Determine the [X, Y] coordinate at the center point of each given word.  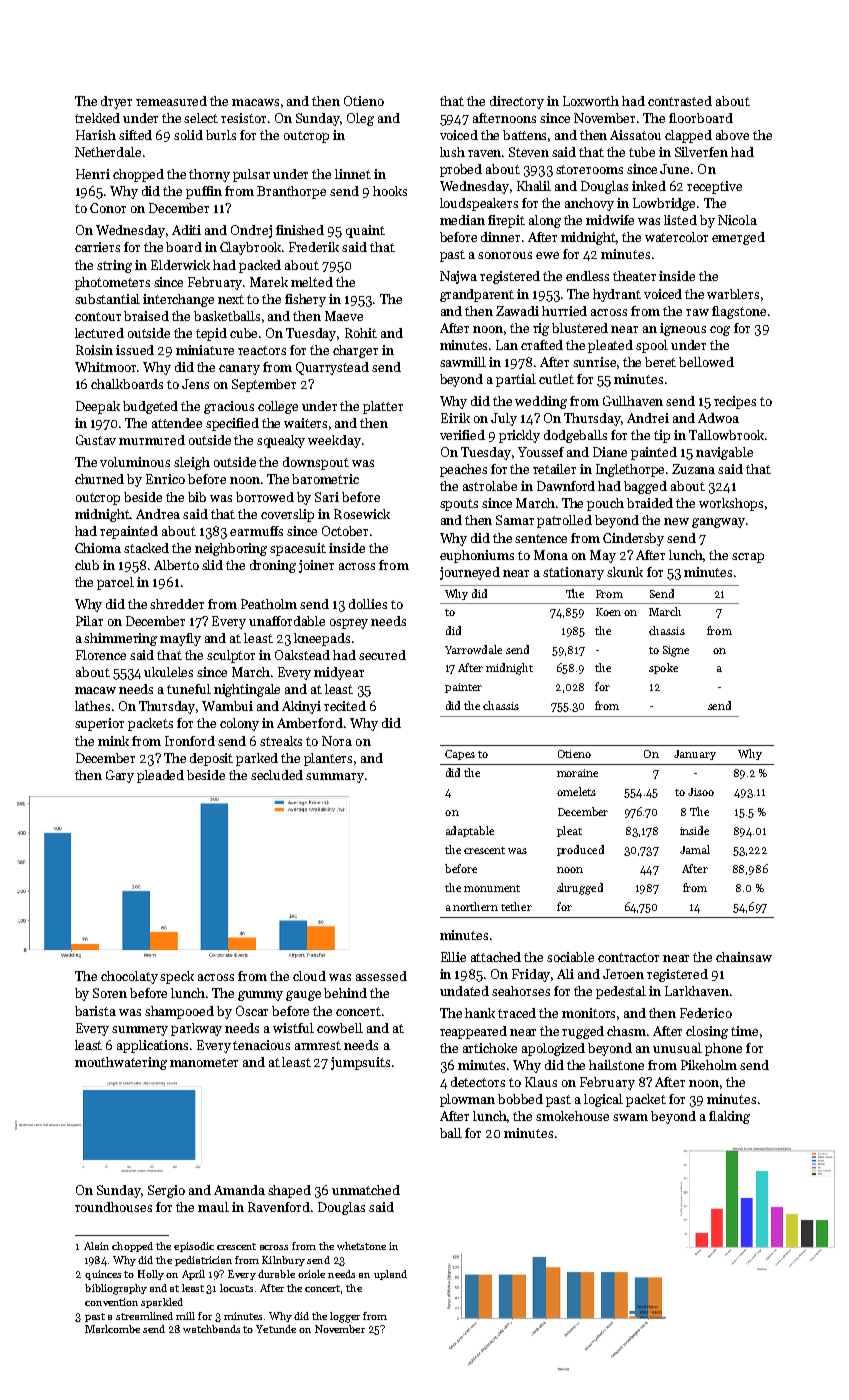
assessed [381, 976]
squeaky [281, 441]
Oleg [360, 119]
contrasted [680, 101]
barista [95, 1011]
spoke [663, 668]
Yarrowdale [473, 649]
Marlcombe [112, 1329]
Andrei [648, 418]
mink [113, 741]
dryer [116, 102]
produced [580, 850]
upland [390, 1275]
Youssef [541, 452]
